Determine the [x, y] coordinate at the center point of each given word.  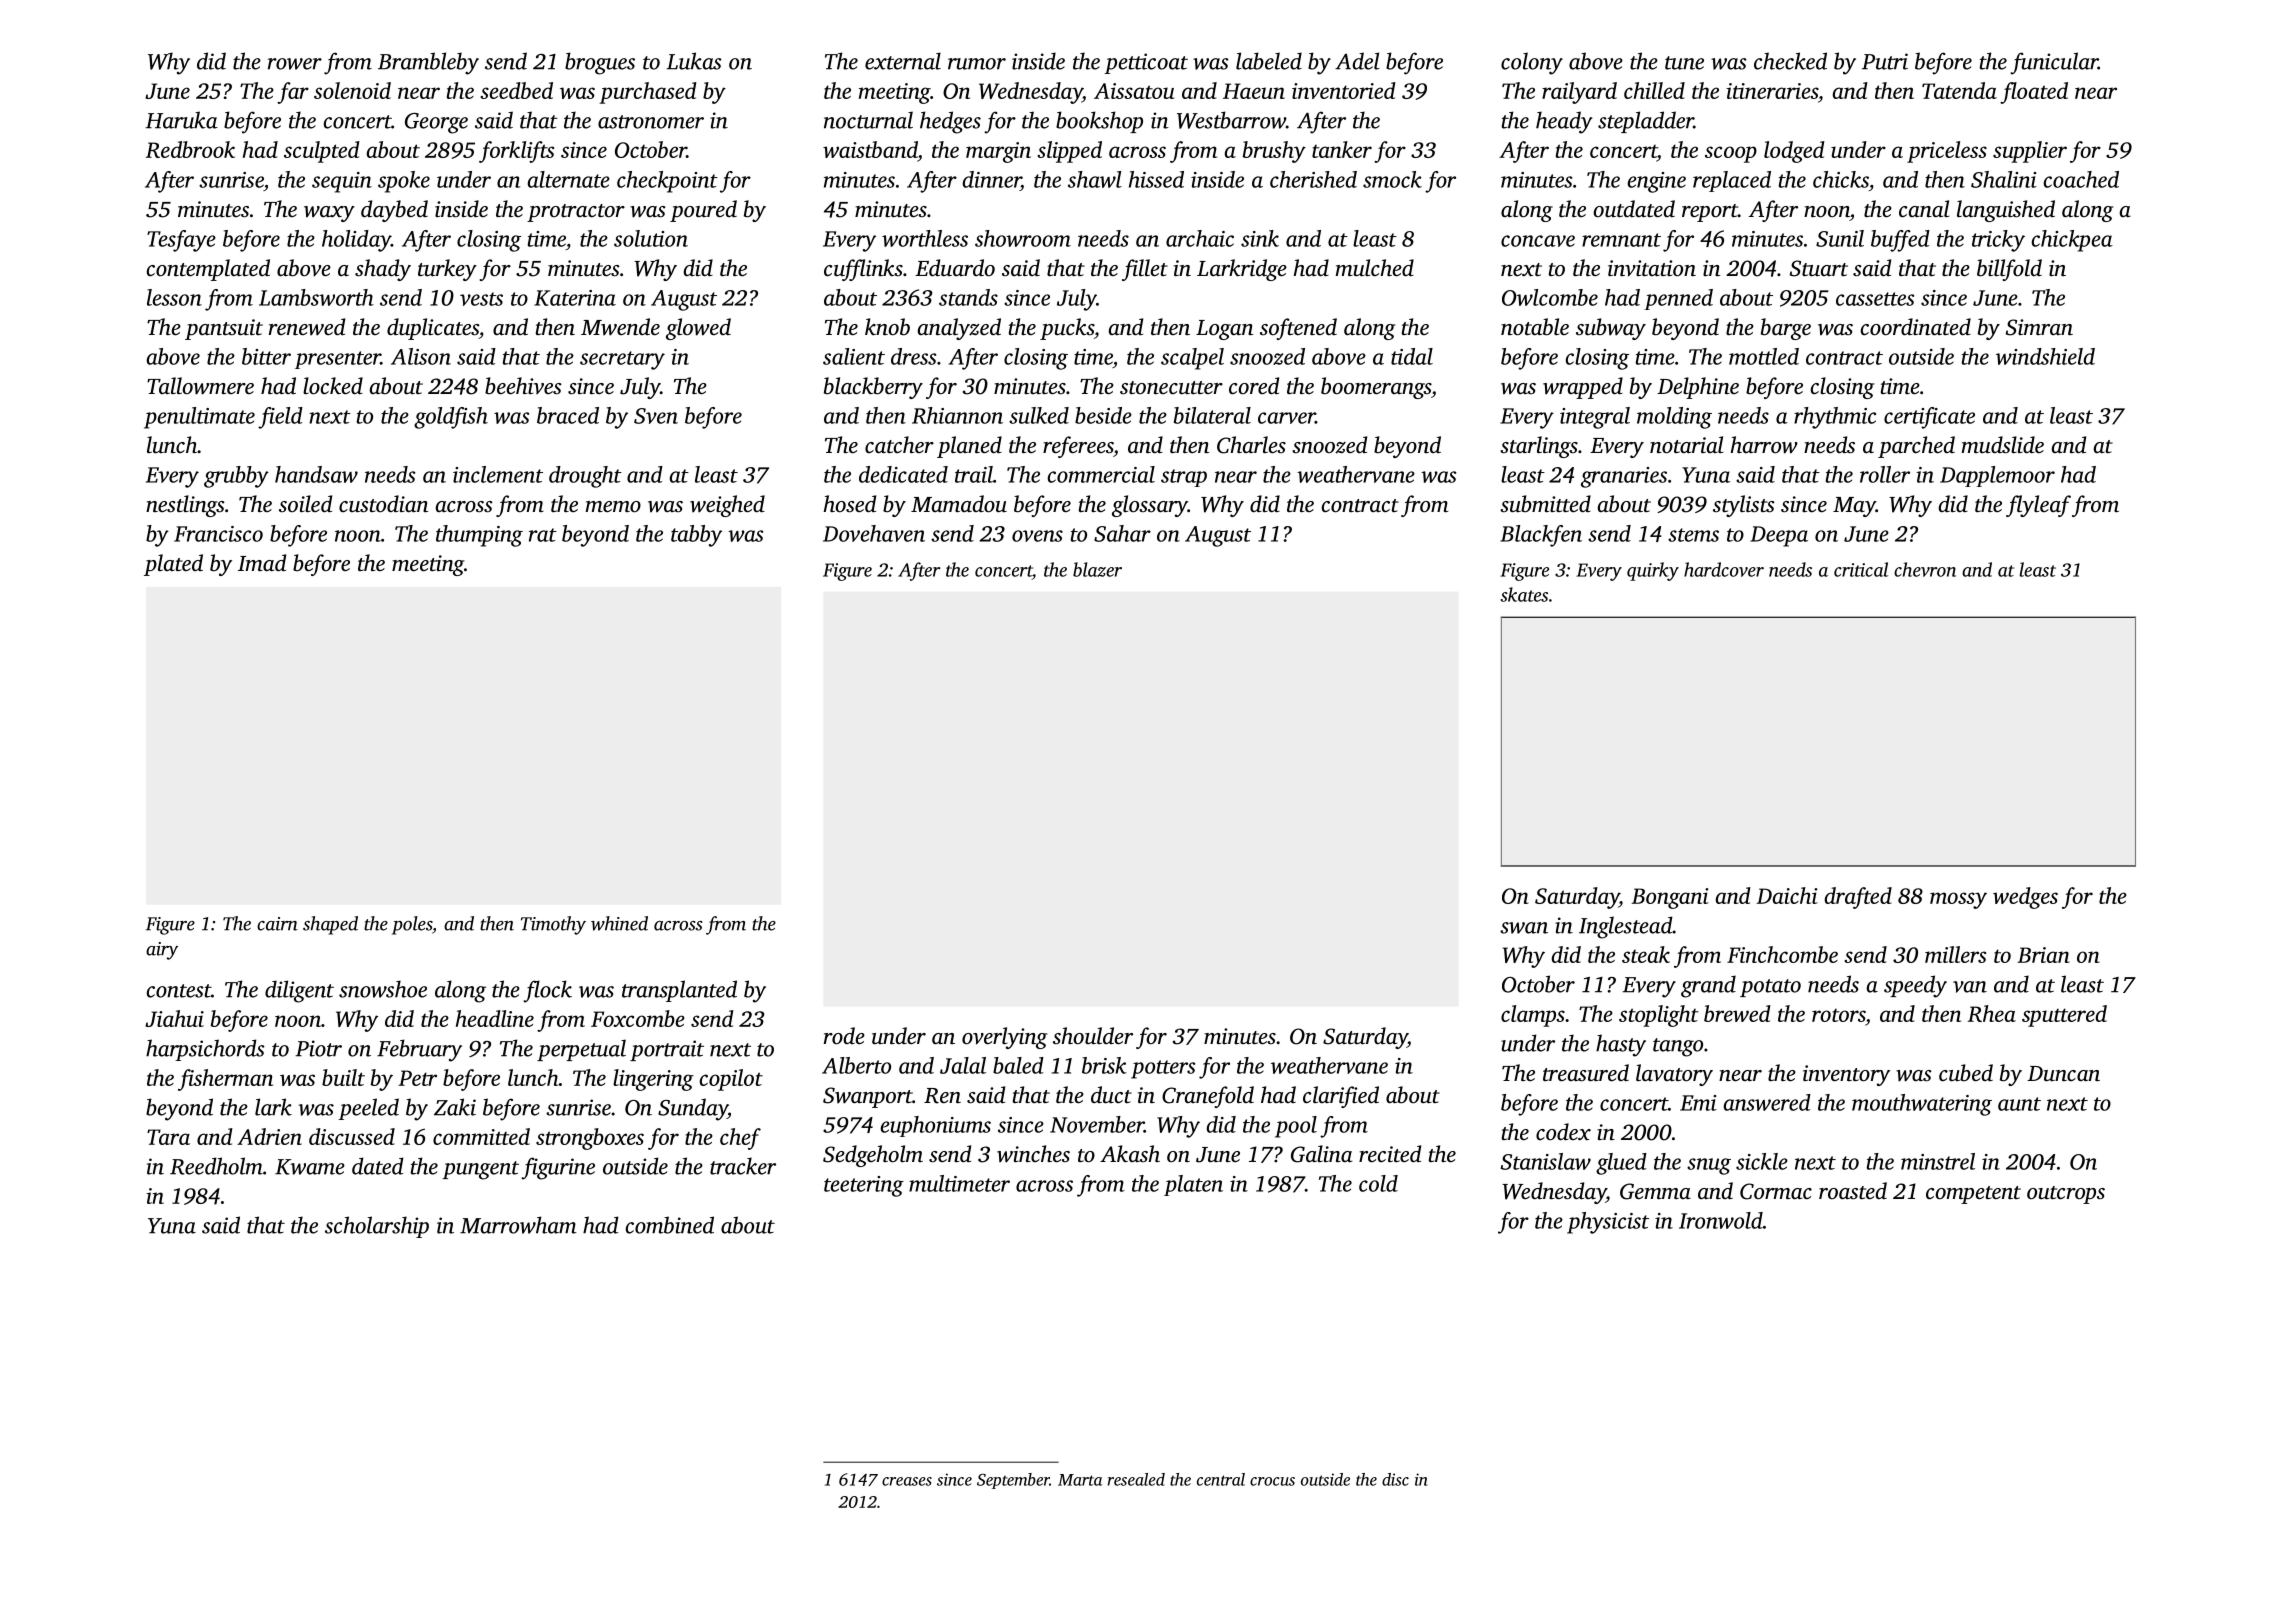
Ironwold [1721, 1220]
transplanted [679, 991]
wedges [2025, 898]
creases [907, 1481]
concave [1538, 241]
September [1013, 1481]
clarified [1341, 1097]
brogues [600, 63]
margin [998, 152]
